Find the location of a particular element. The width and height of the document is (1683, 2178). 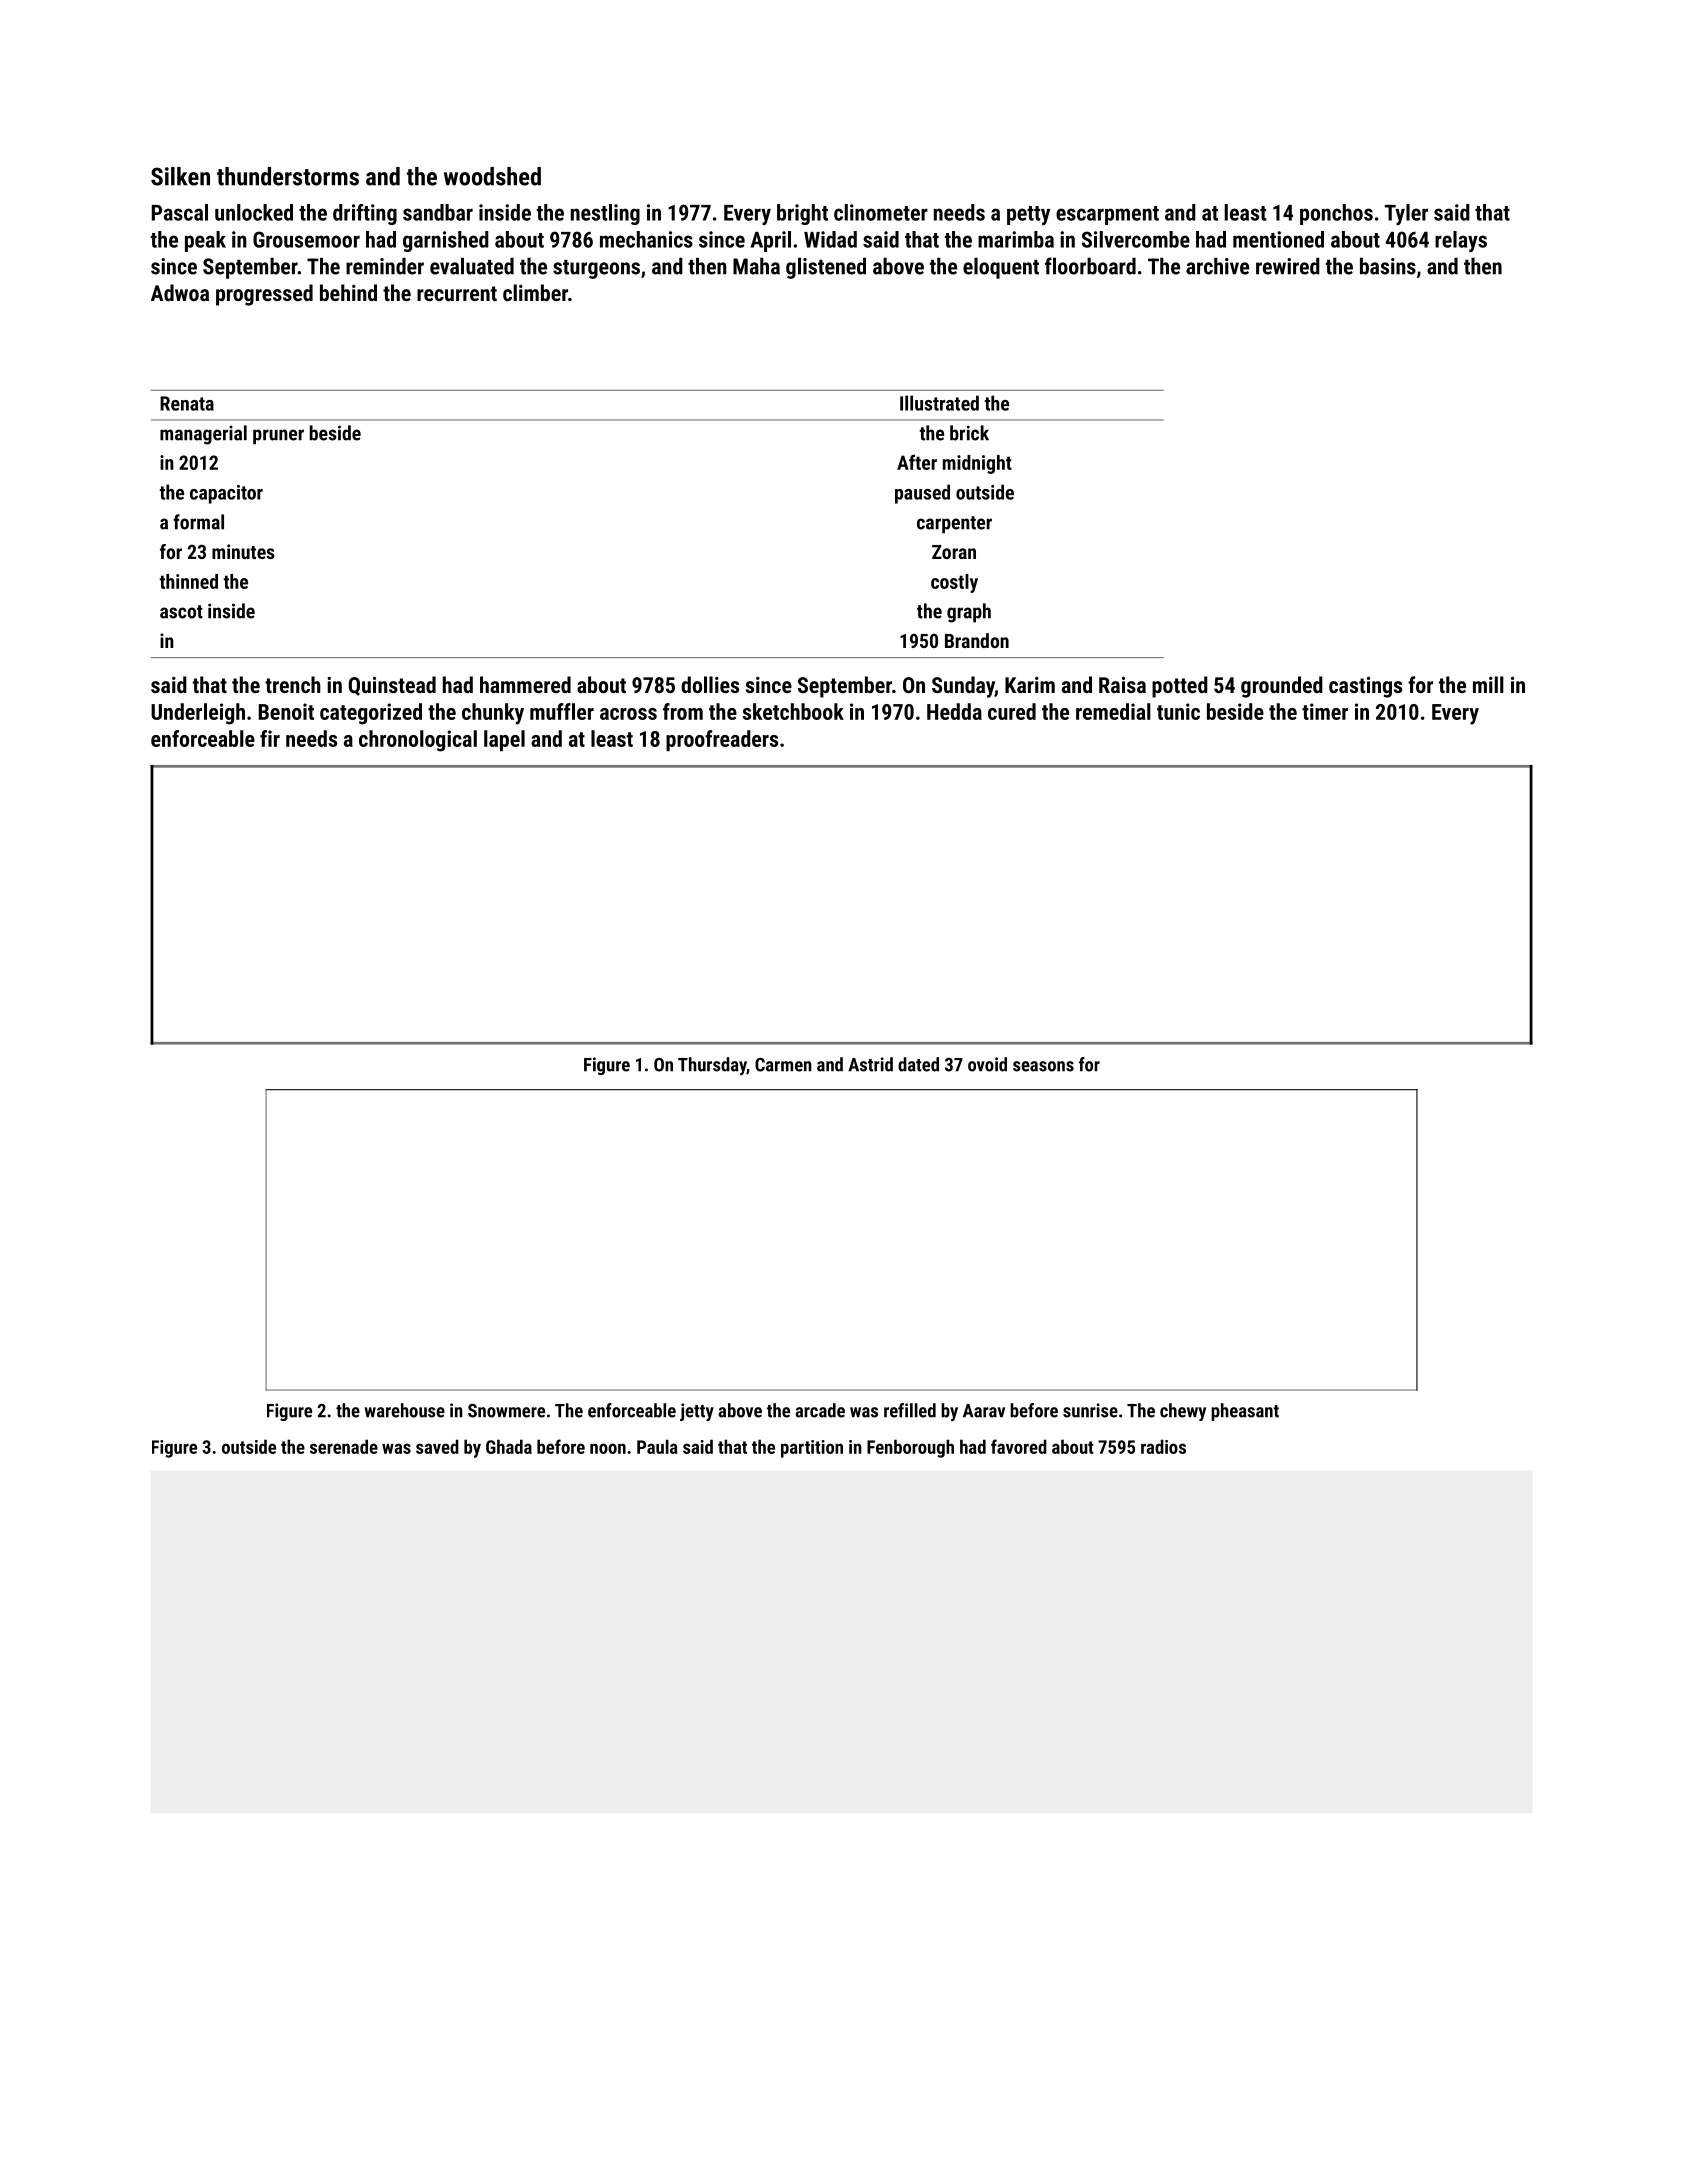

warehouse is located at coordinates (405, 1410).
